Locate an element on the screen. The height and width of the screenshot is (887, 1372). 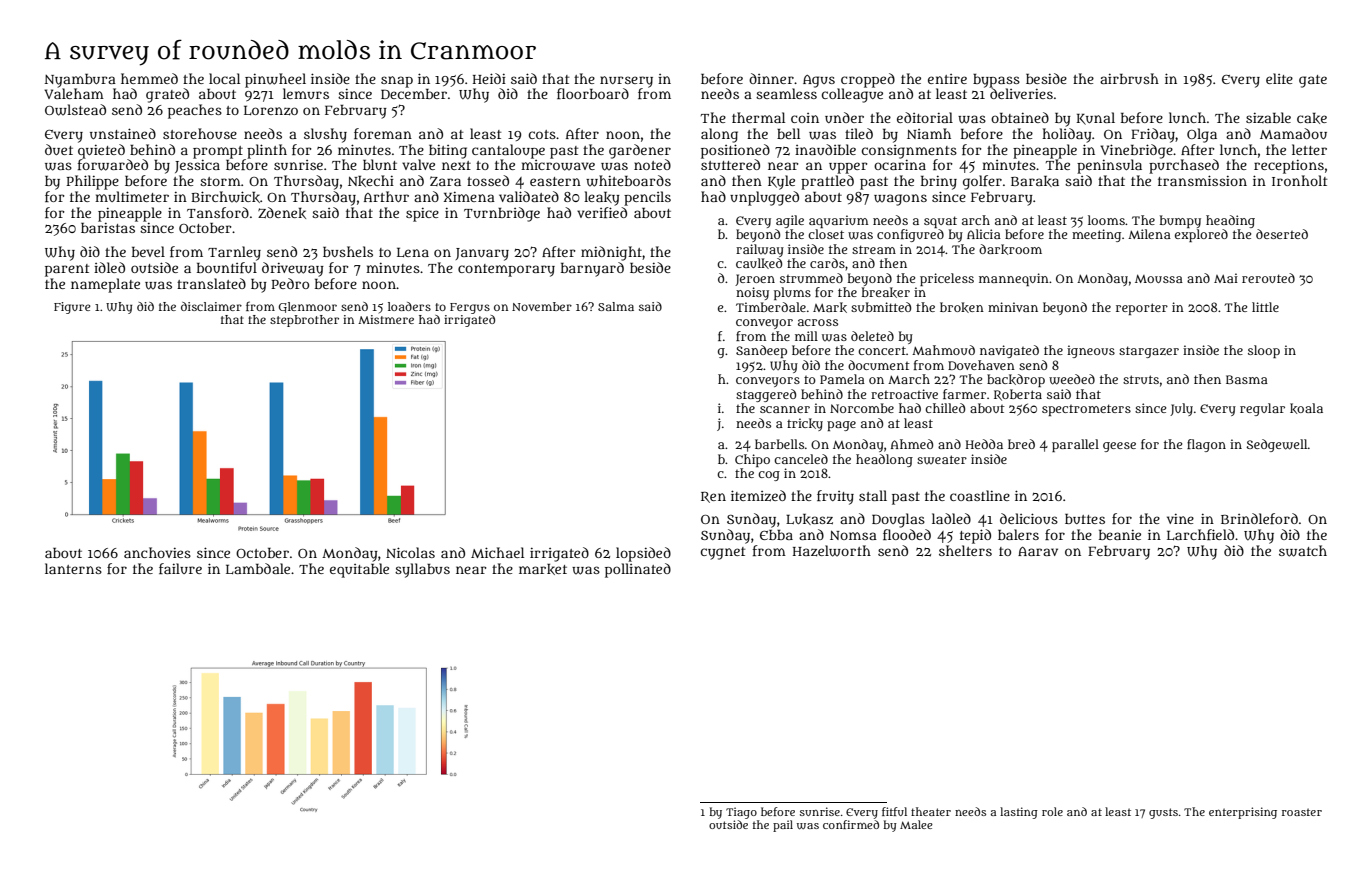
Heidi is located at coordinates (489, 78).
